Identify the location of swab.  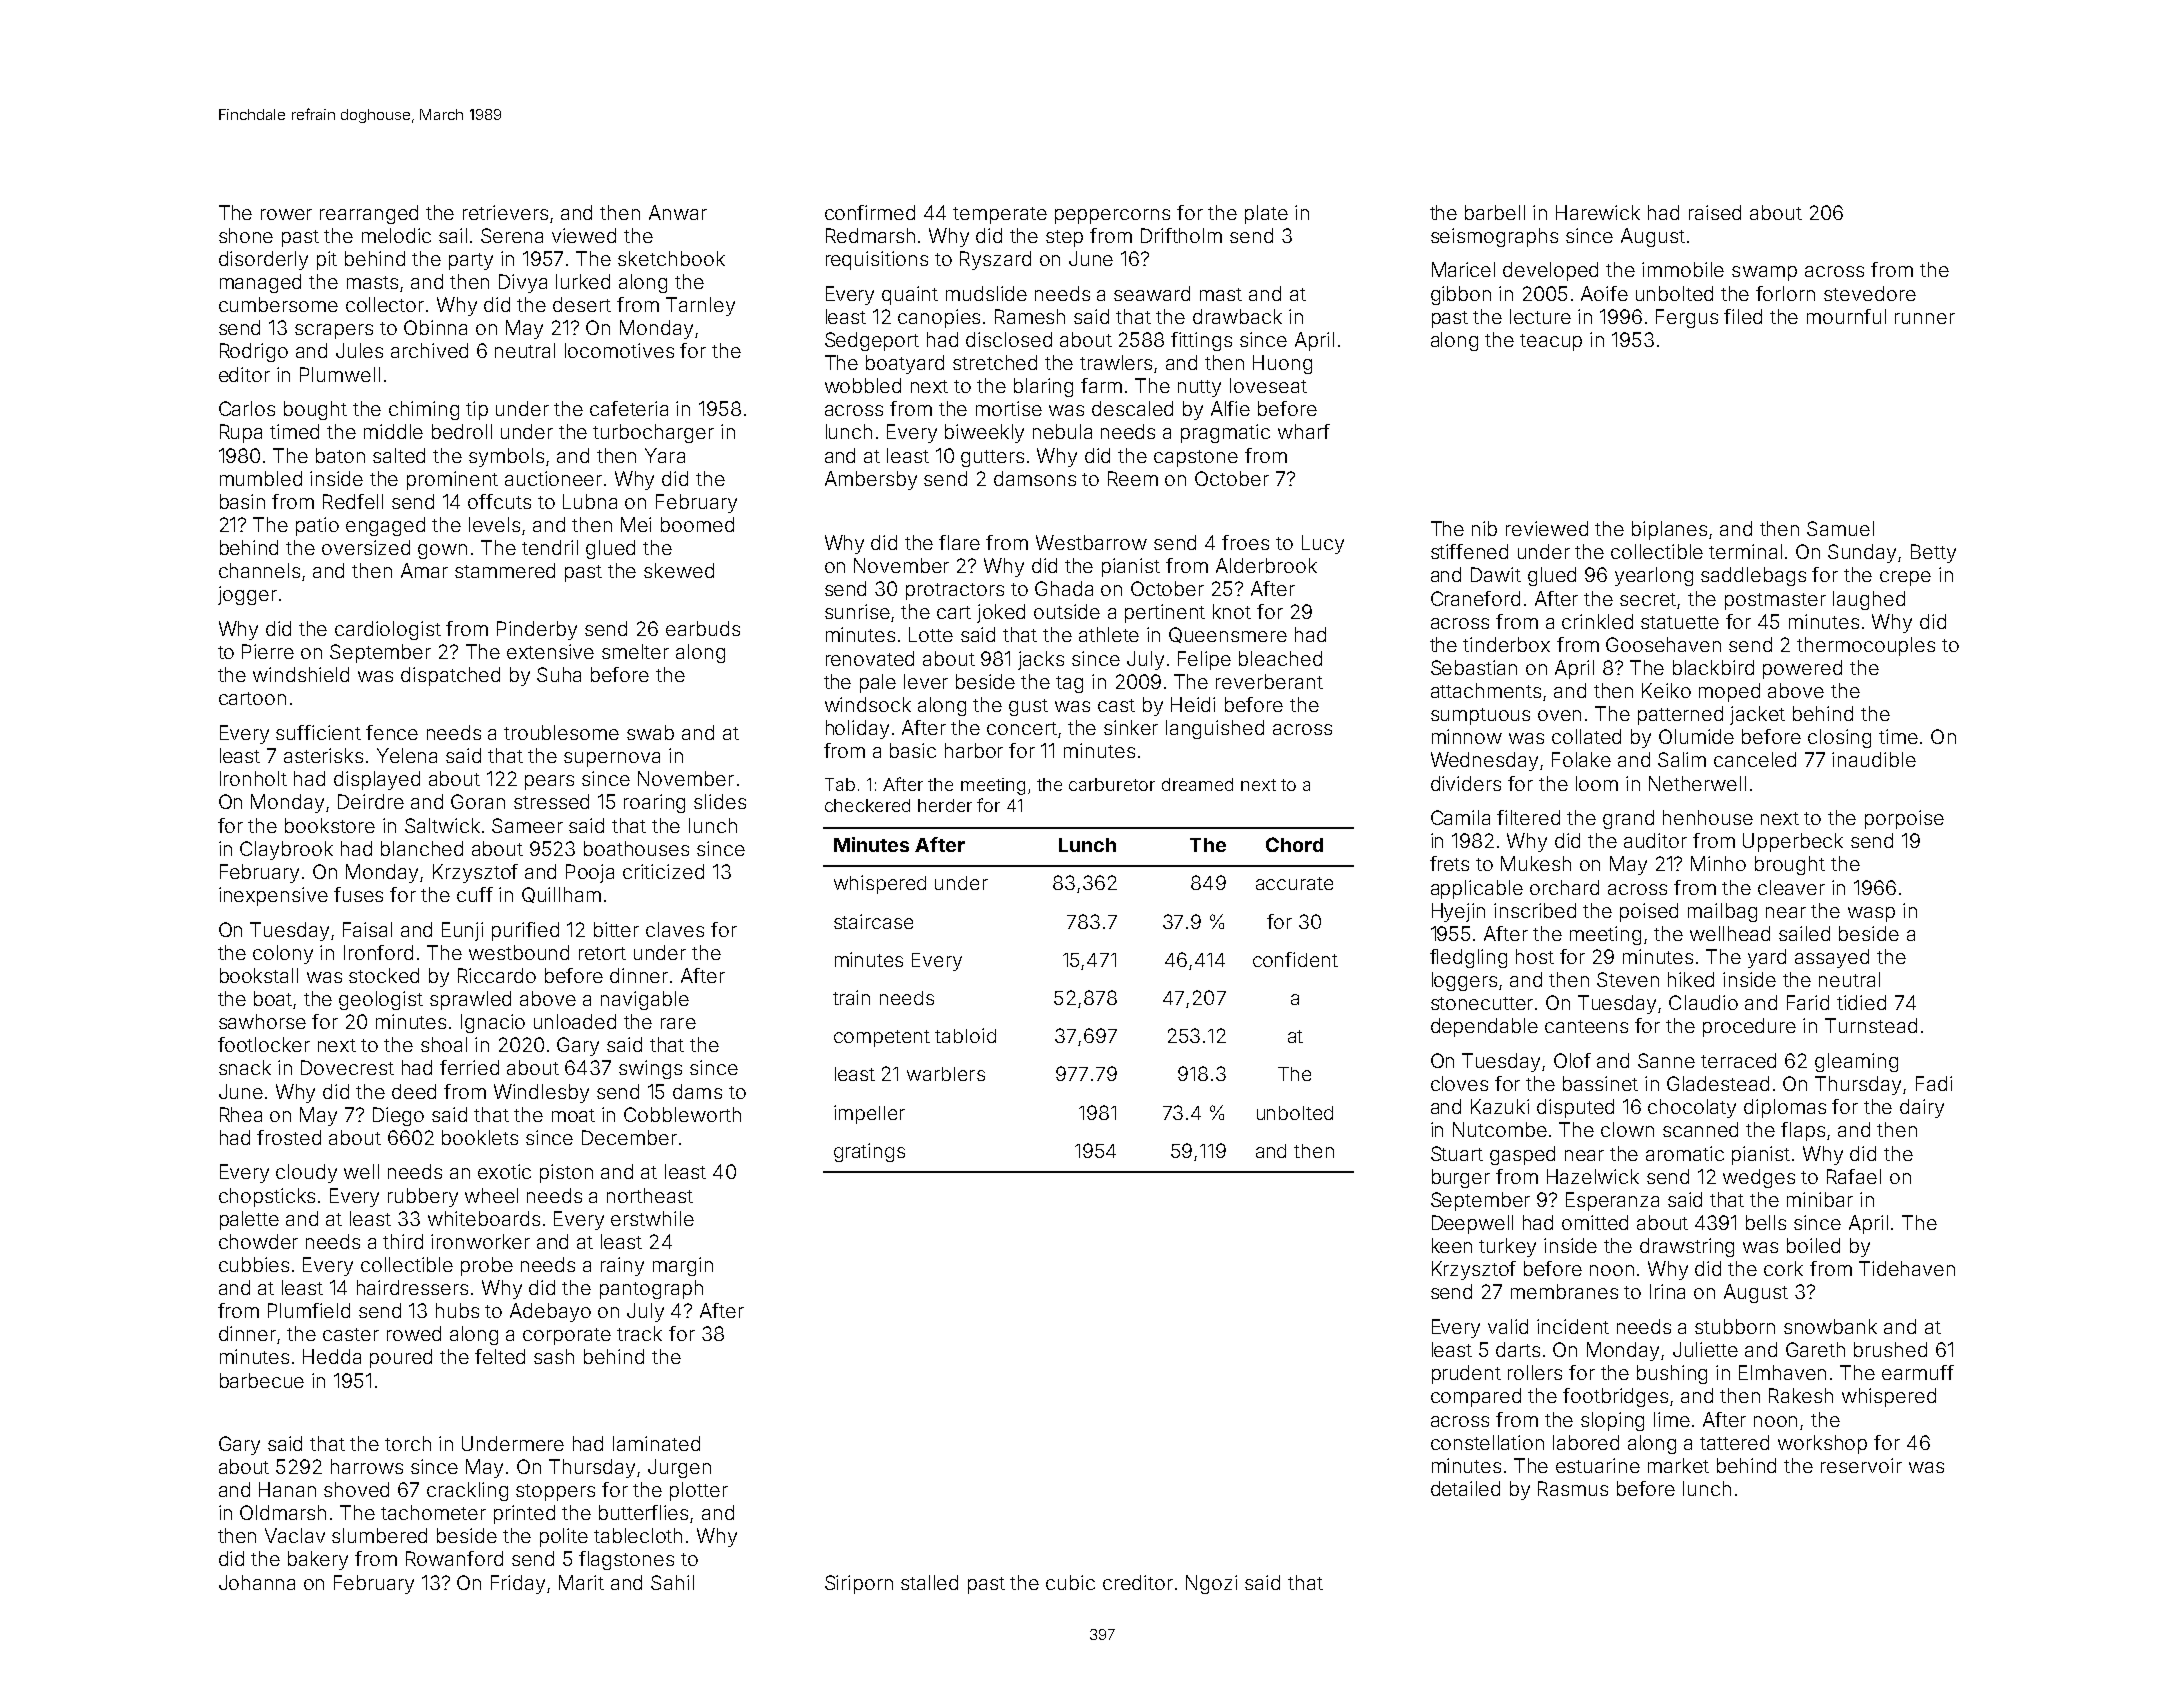
(650, 732).
